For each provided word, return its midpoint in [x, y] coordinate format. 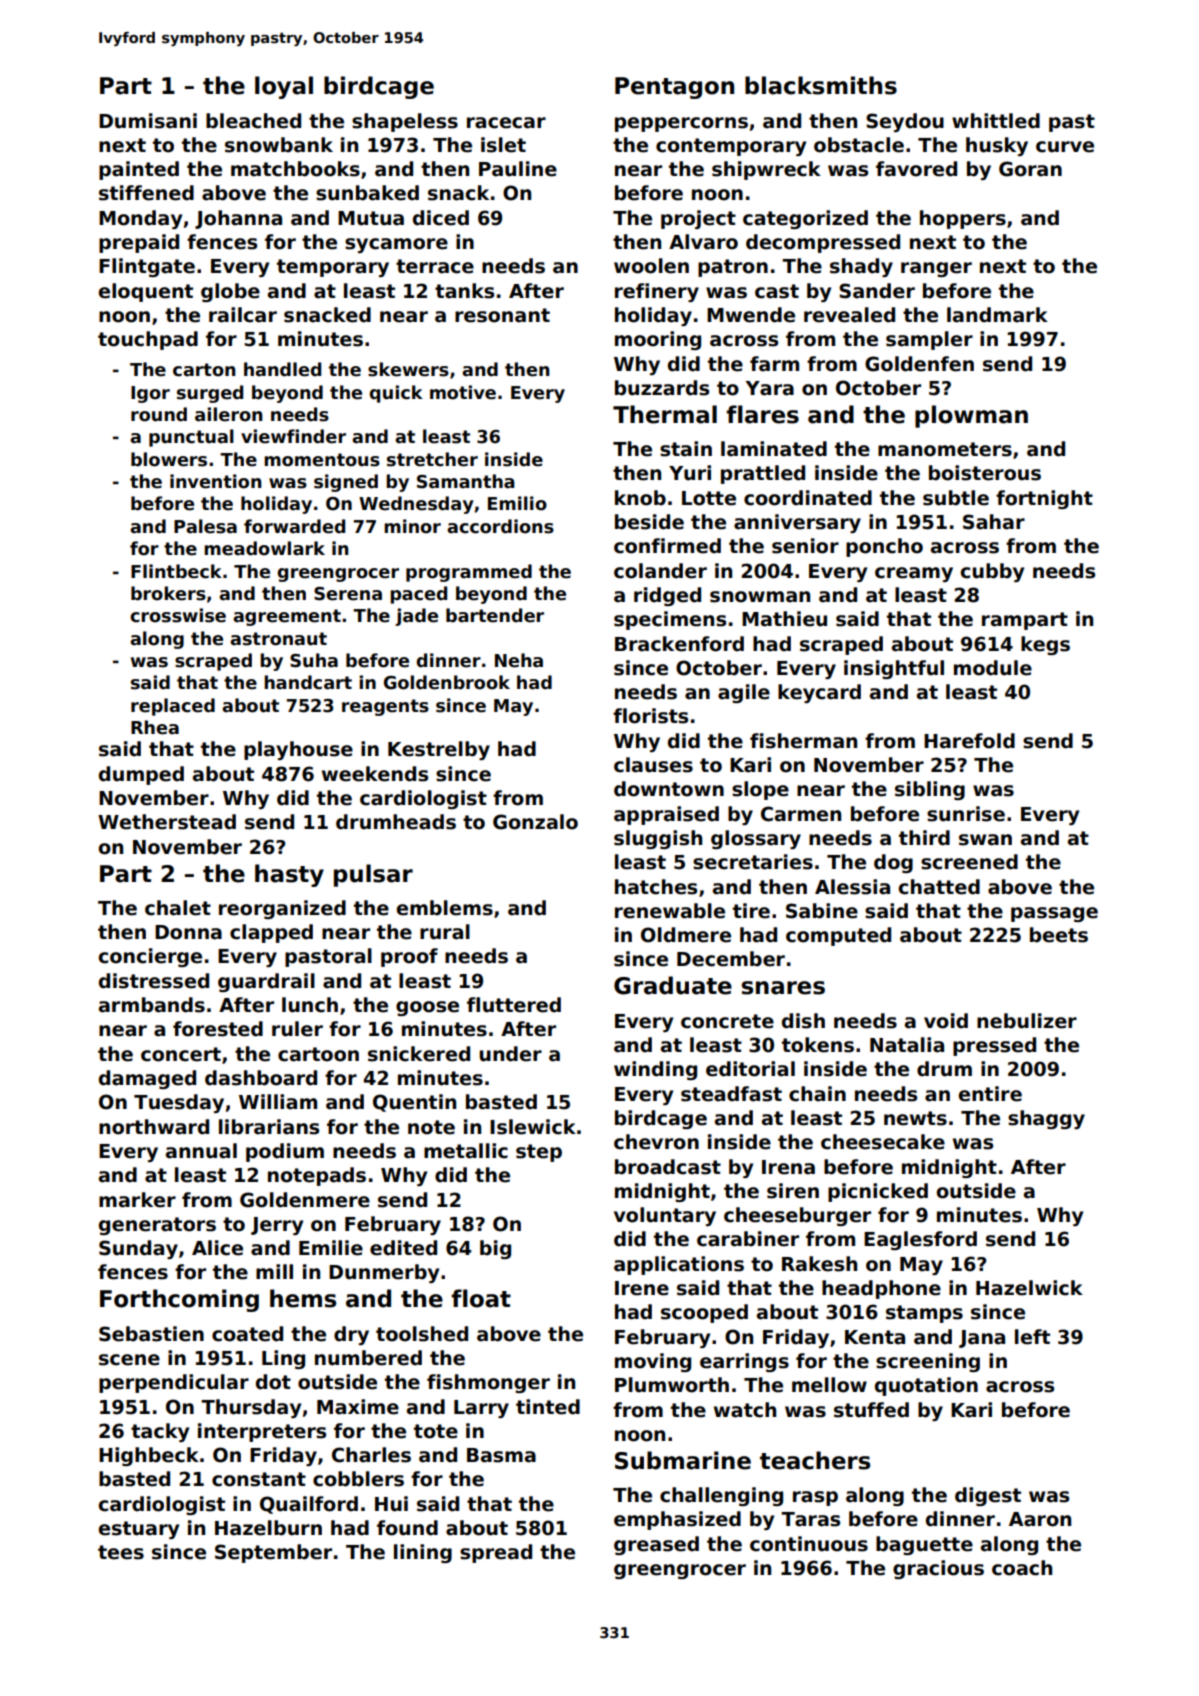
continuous [809, 1544]
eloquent [146, 292]
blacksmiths [821, 85]
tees [121, 1552]
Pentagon [674, 88]
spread [496, 1553]
